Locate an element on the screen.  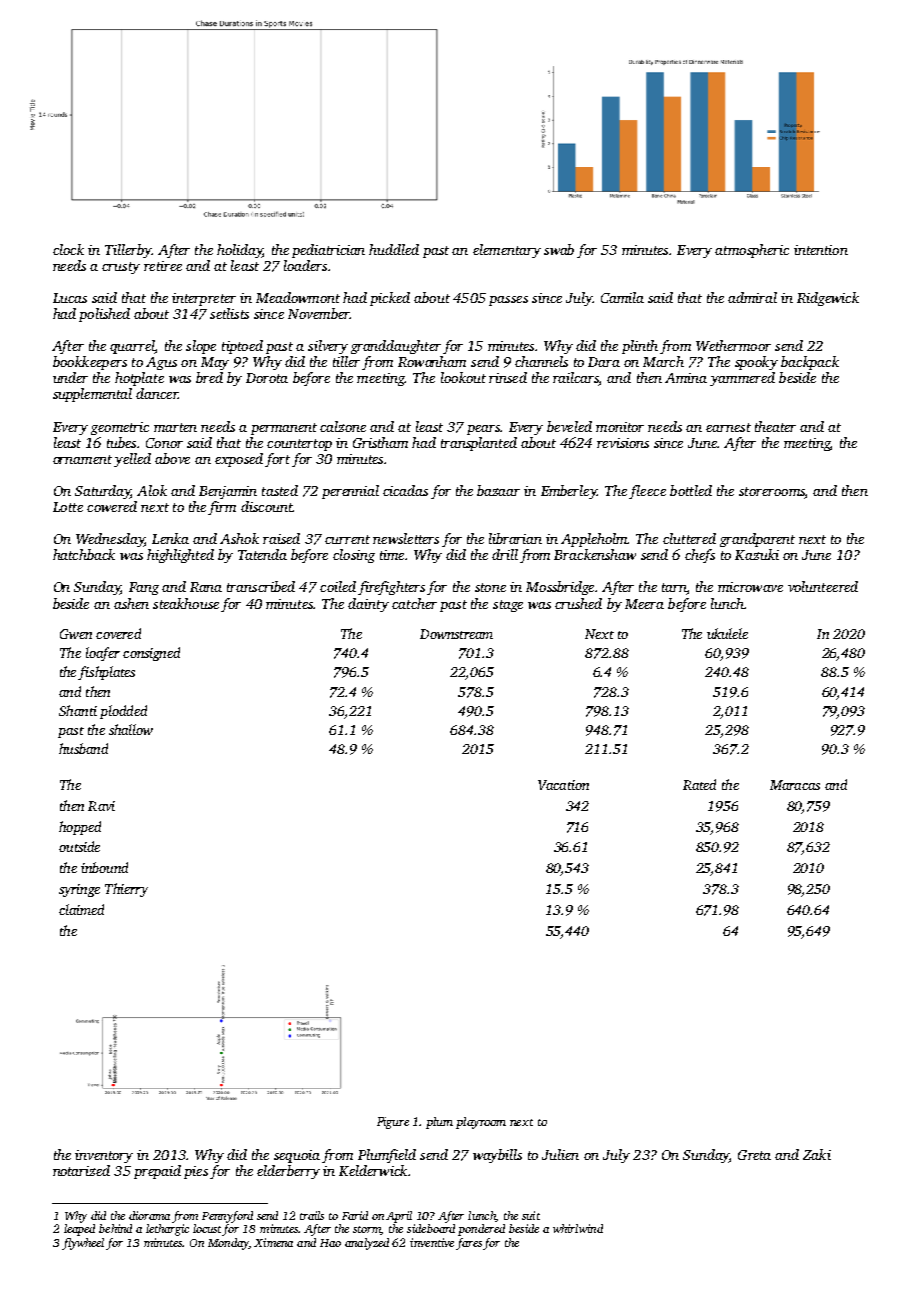
Vacation is located at coordinates (563, 785).
